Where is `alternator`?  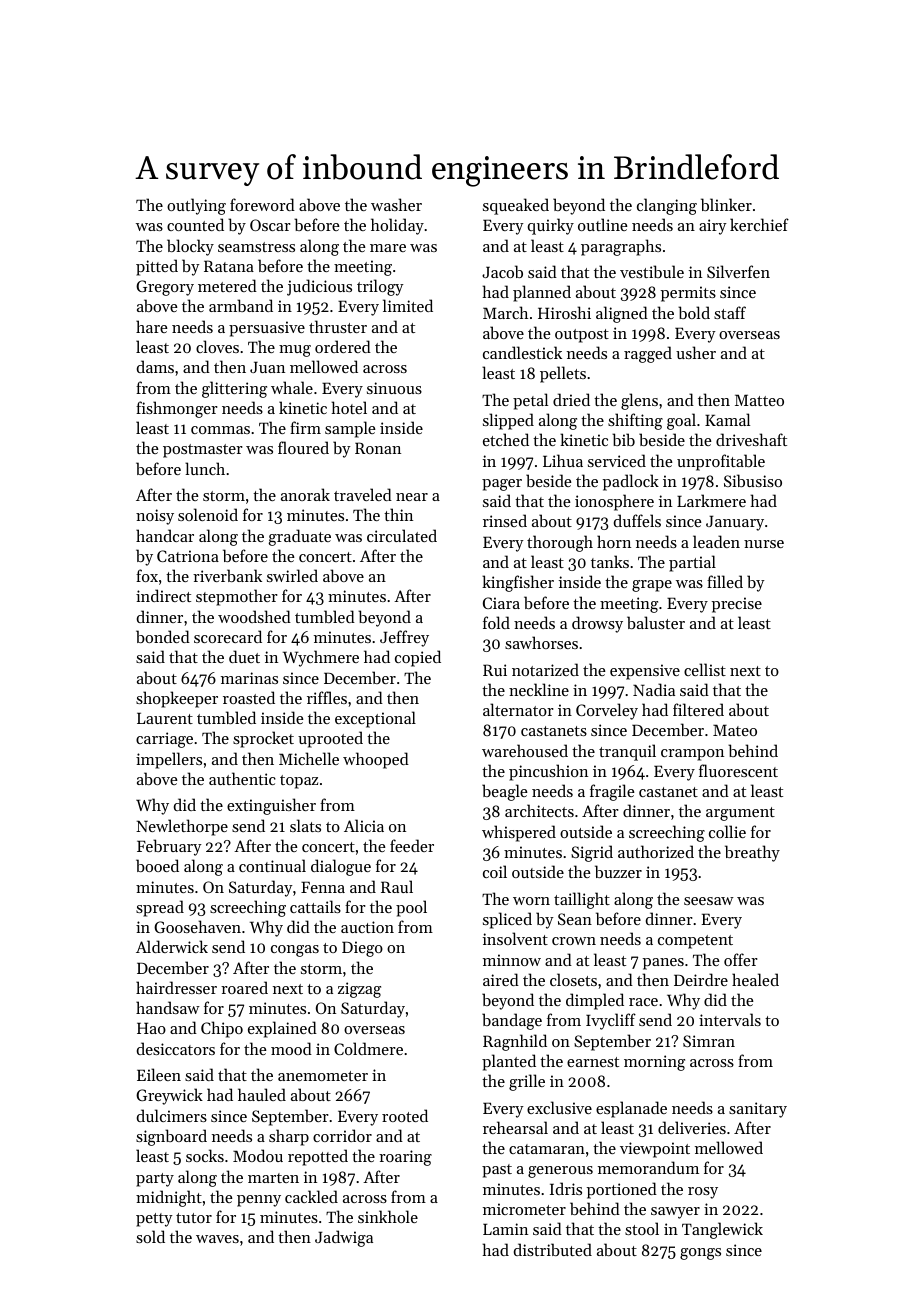
alternator is located at coordinates (518, 709).
